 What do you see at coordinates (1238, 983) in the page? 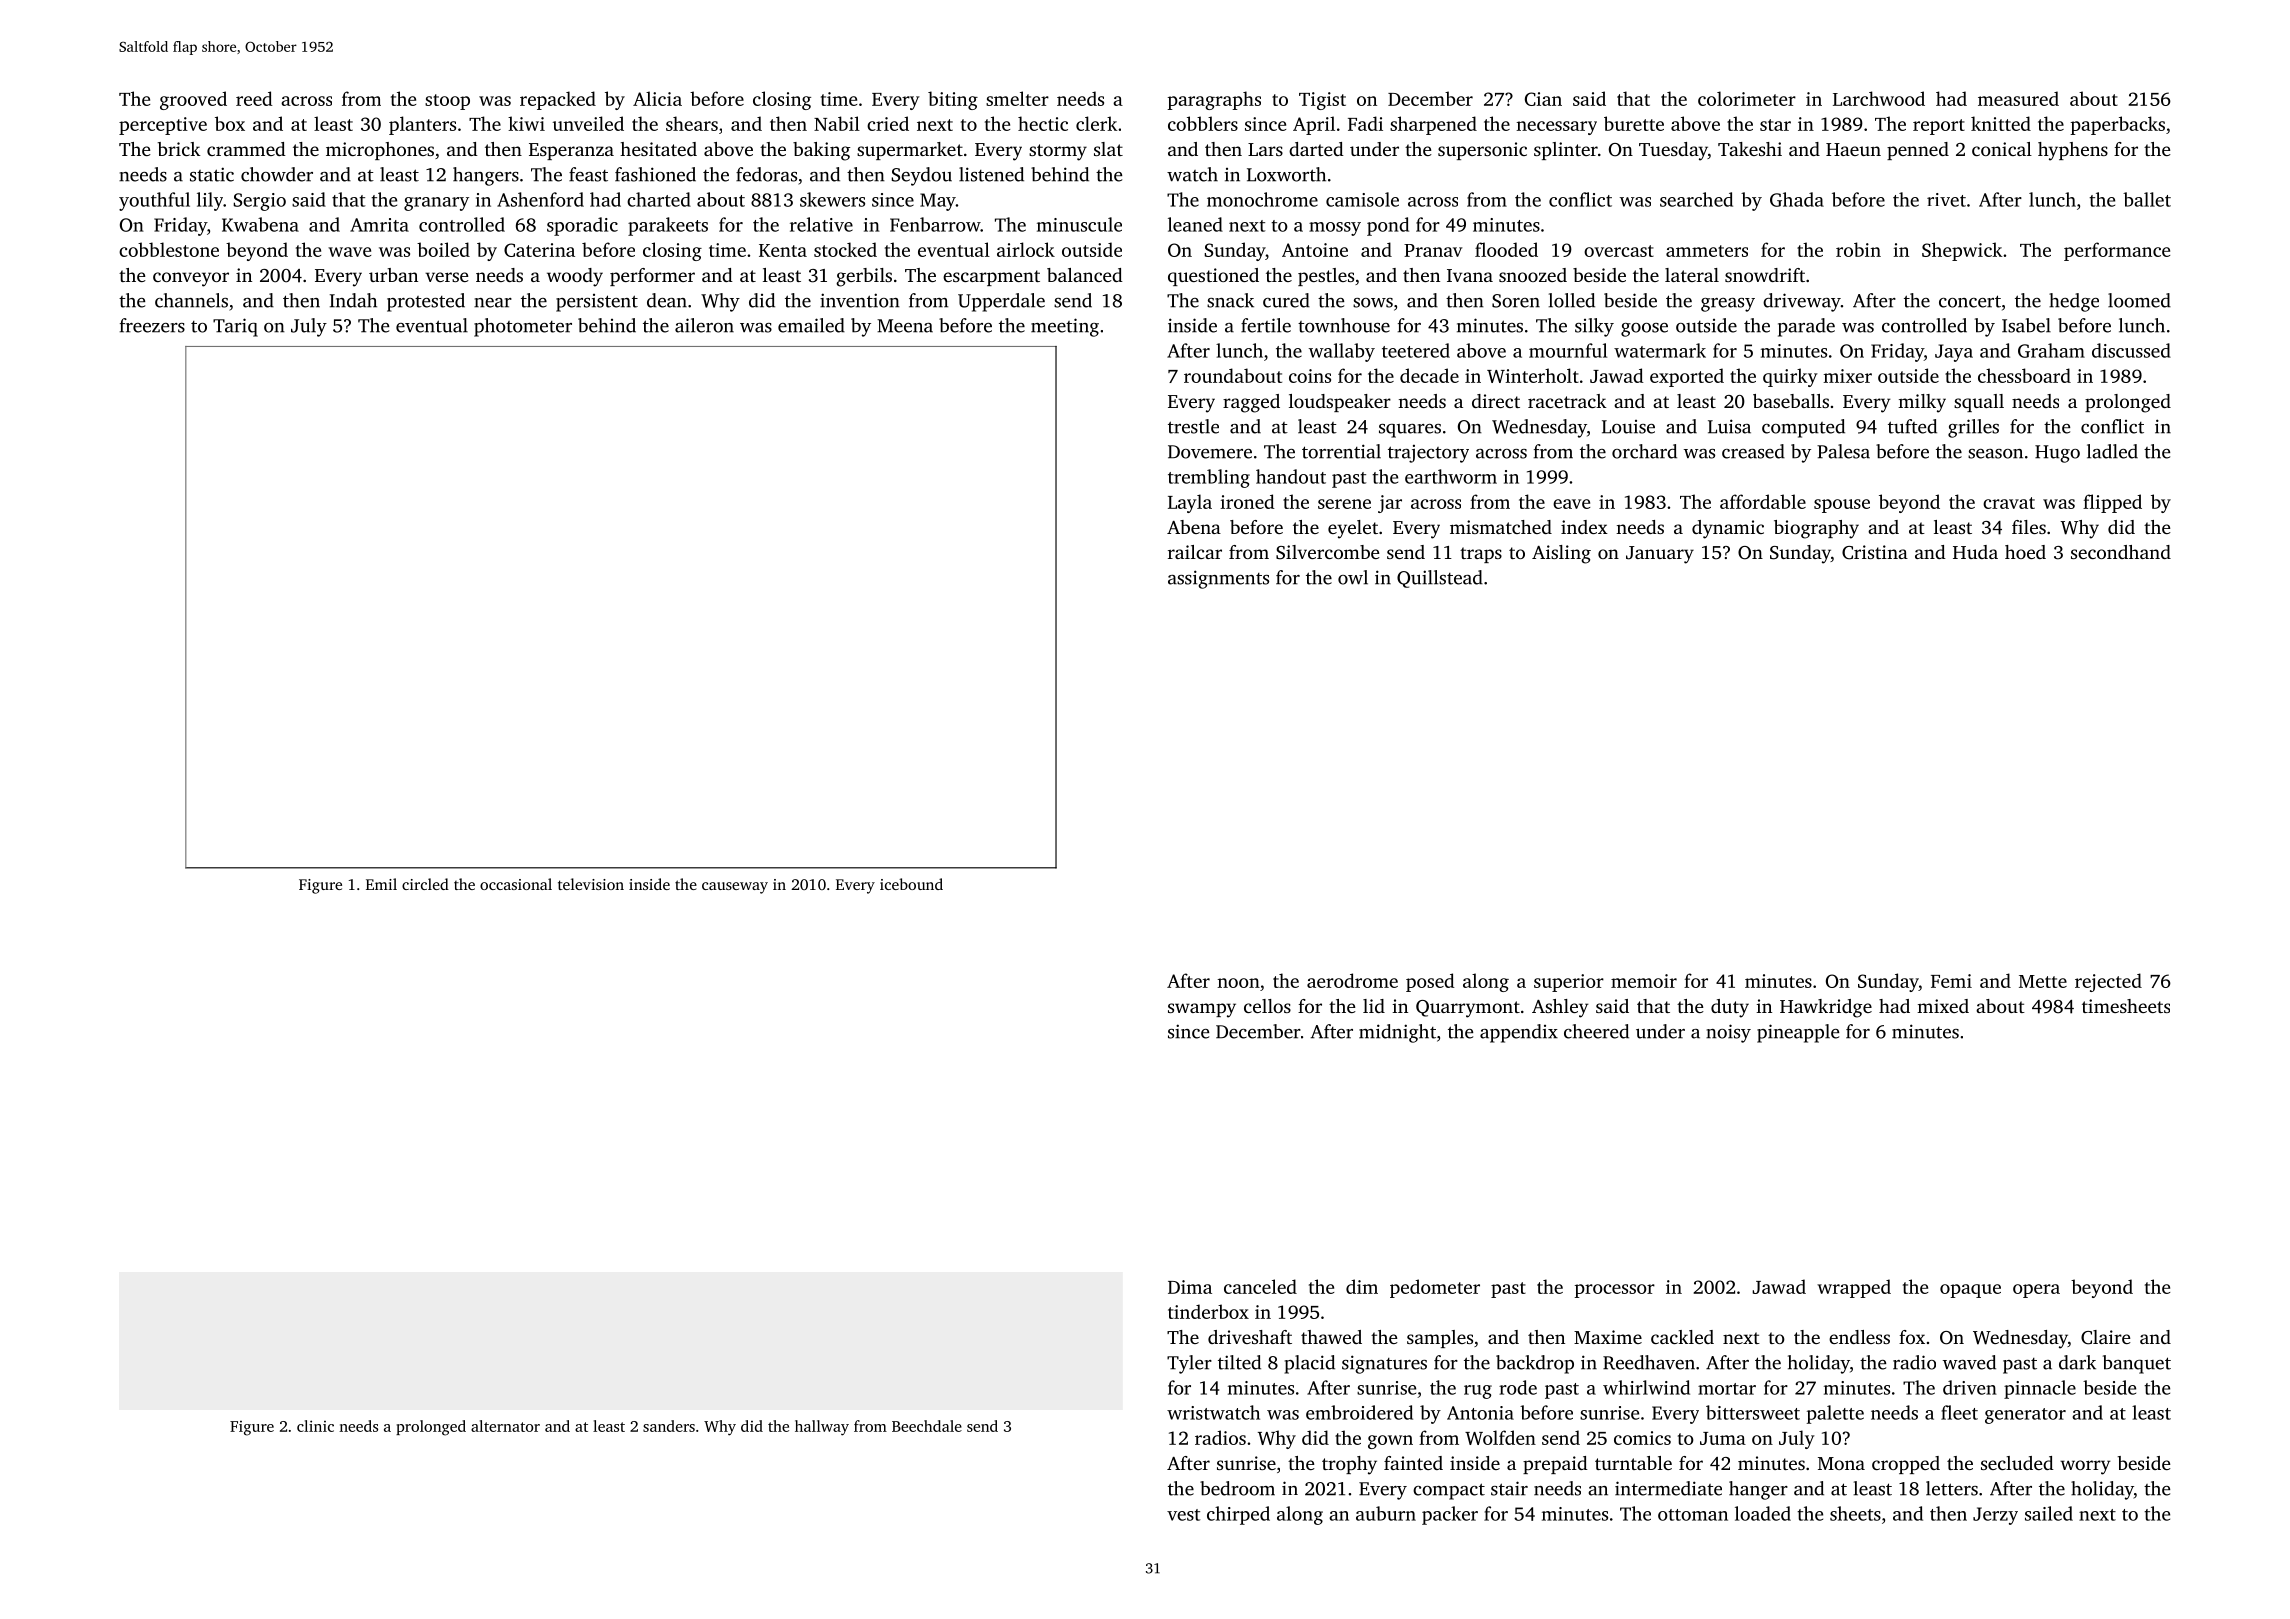
I see `noon` at bounding box center [1238, 983].
